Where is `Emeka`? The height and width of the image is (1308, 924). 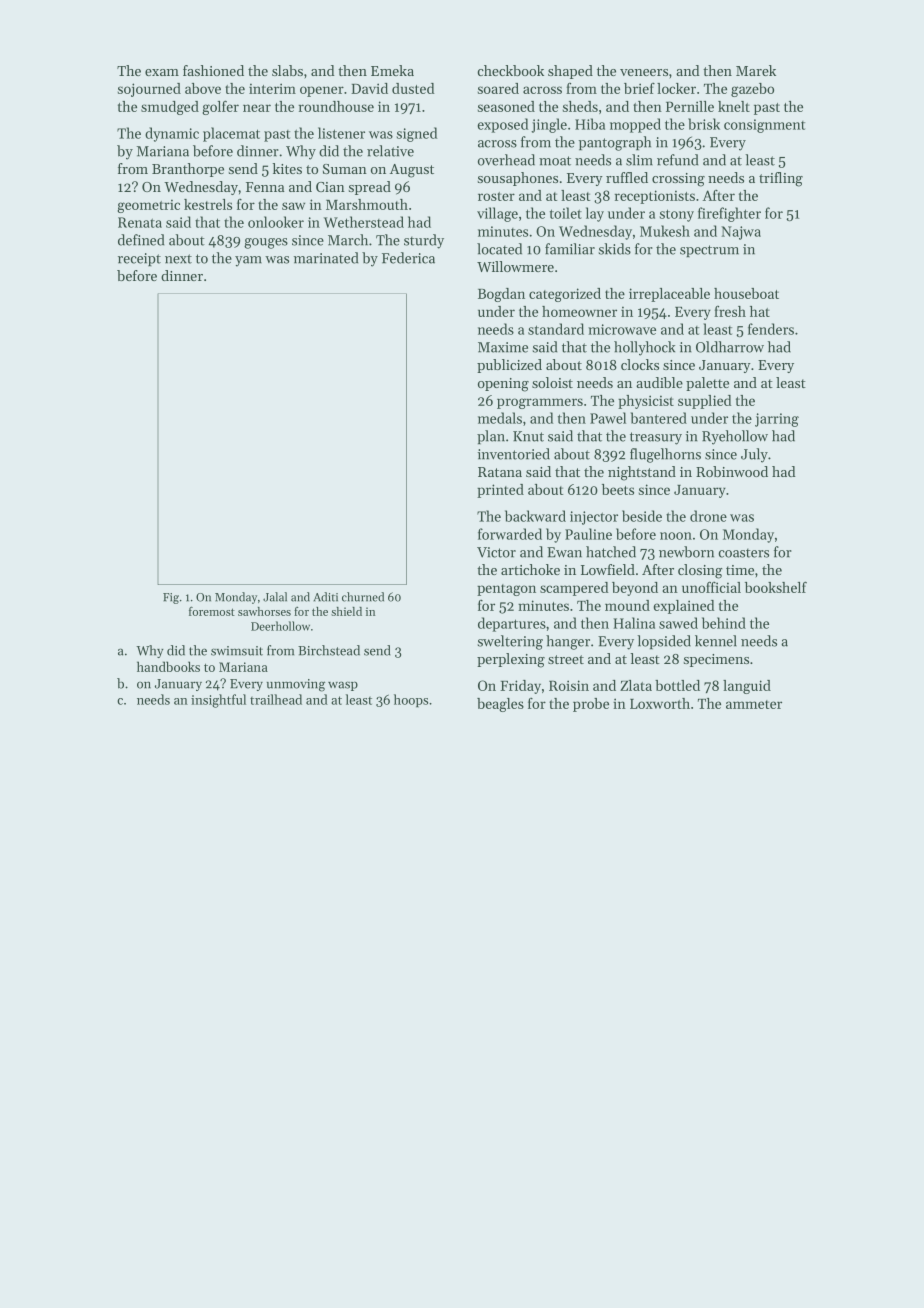
Emeka is located at coordinates (392, 70).
